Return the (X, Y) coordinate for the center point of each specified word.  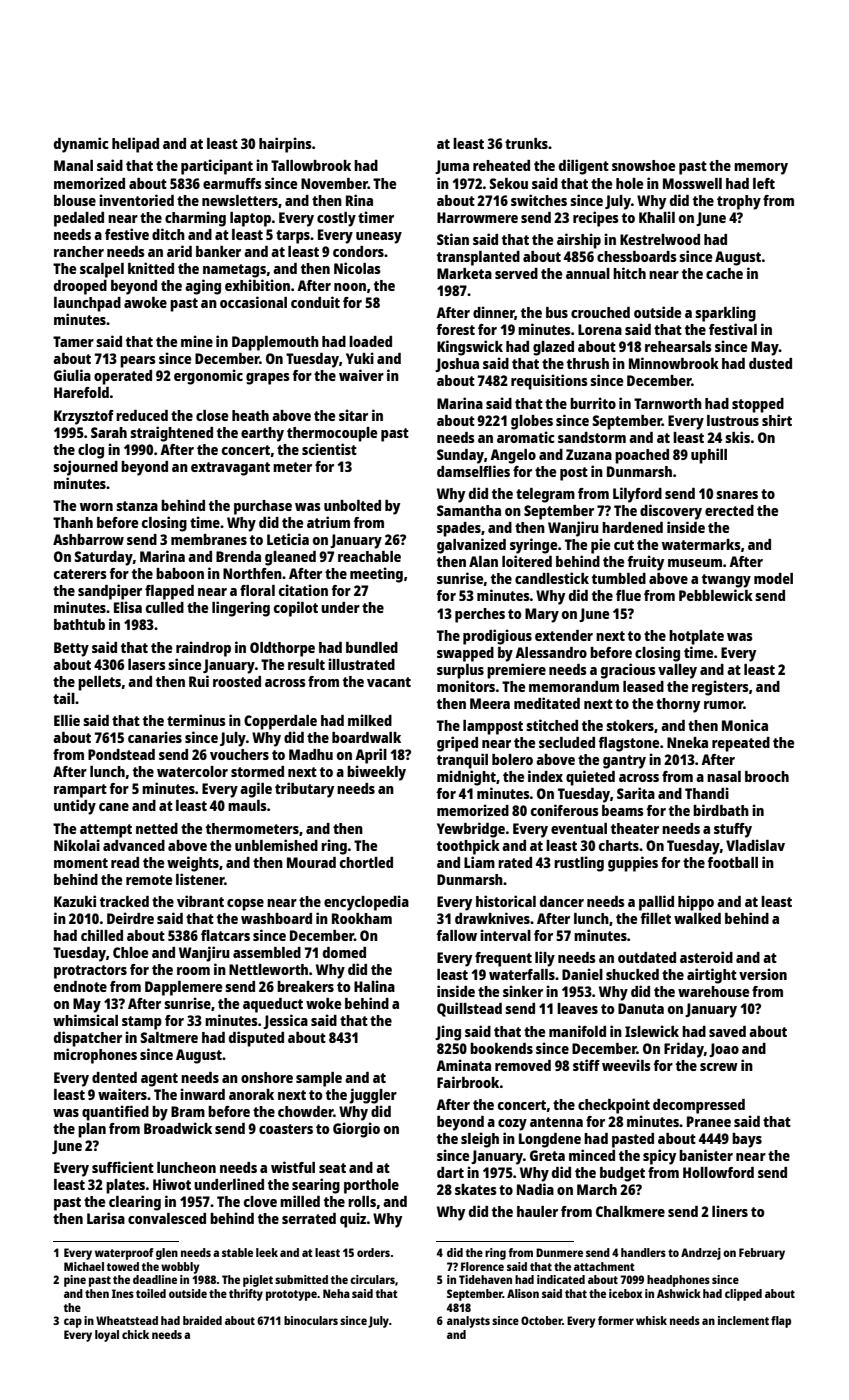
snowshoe (644, 165)
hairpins (285, 145)
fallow (456, 935)
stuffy (733, 830)
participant (217, 167)
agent (159, 1080)
